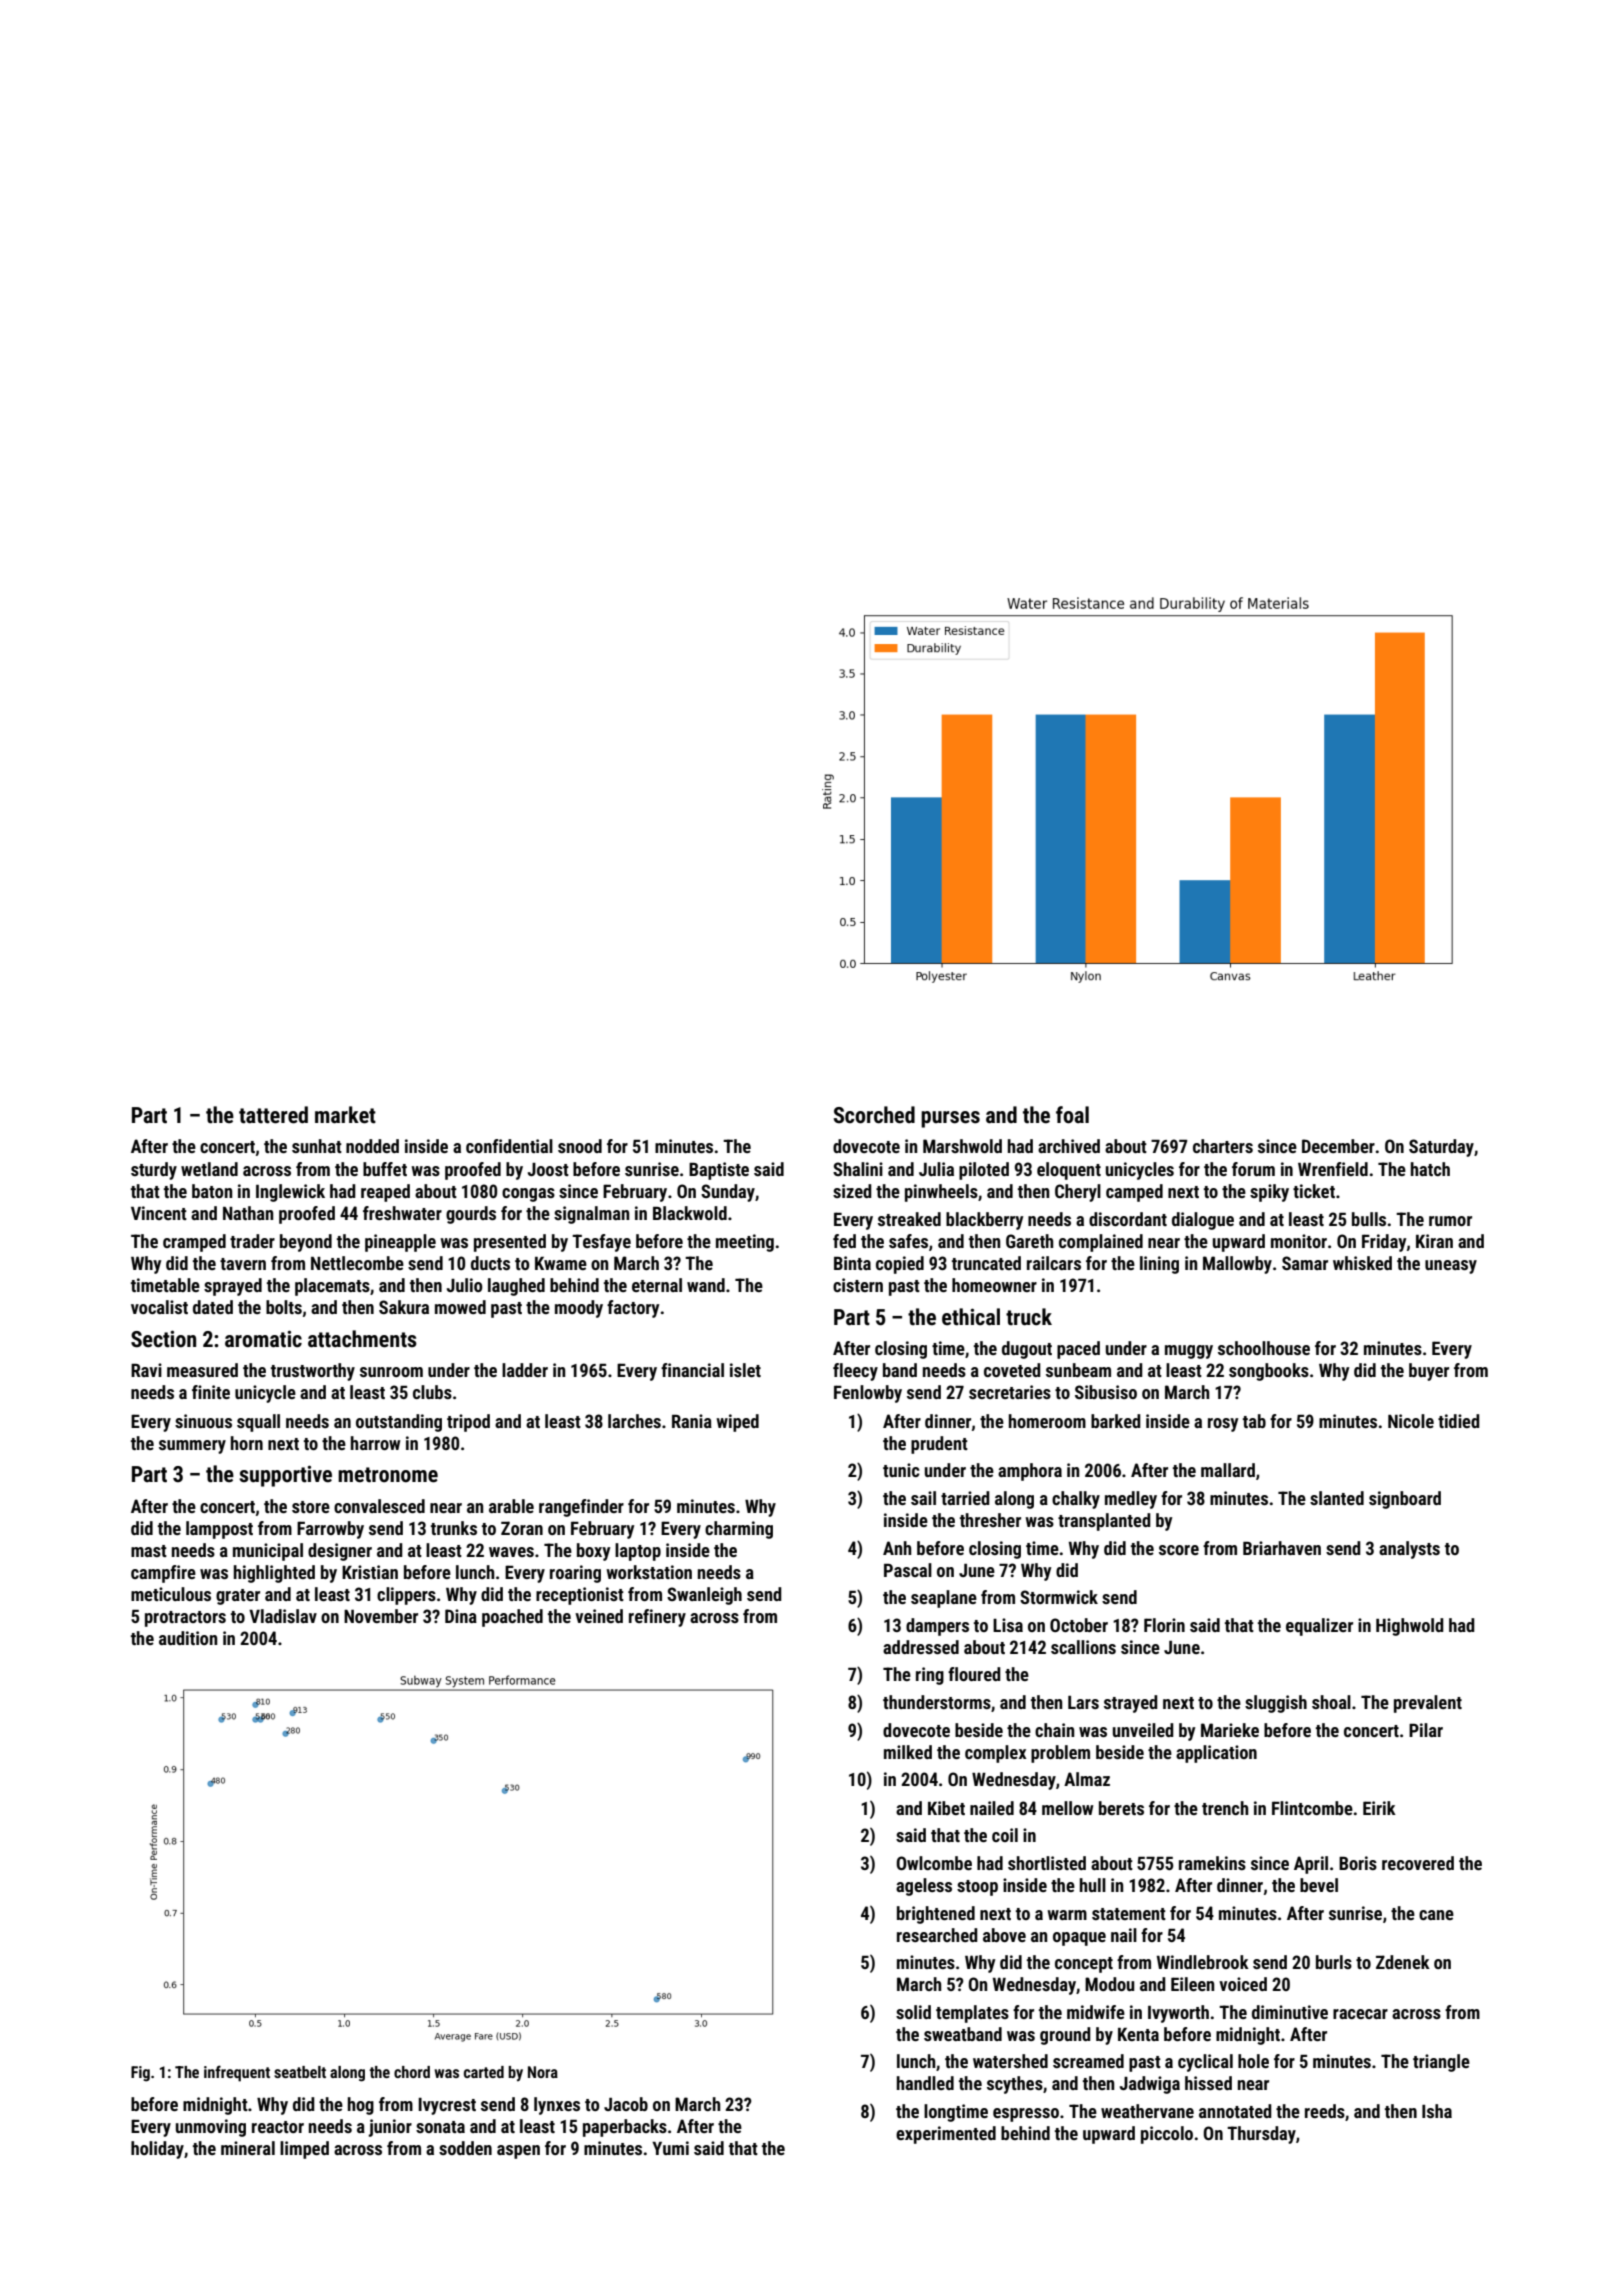  I want to click on Inglewick, so click(290, 1193).
